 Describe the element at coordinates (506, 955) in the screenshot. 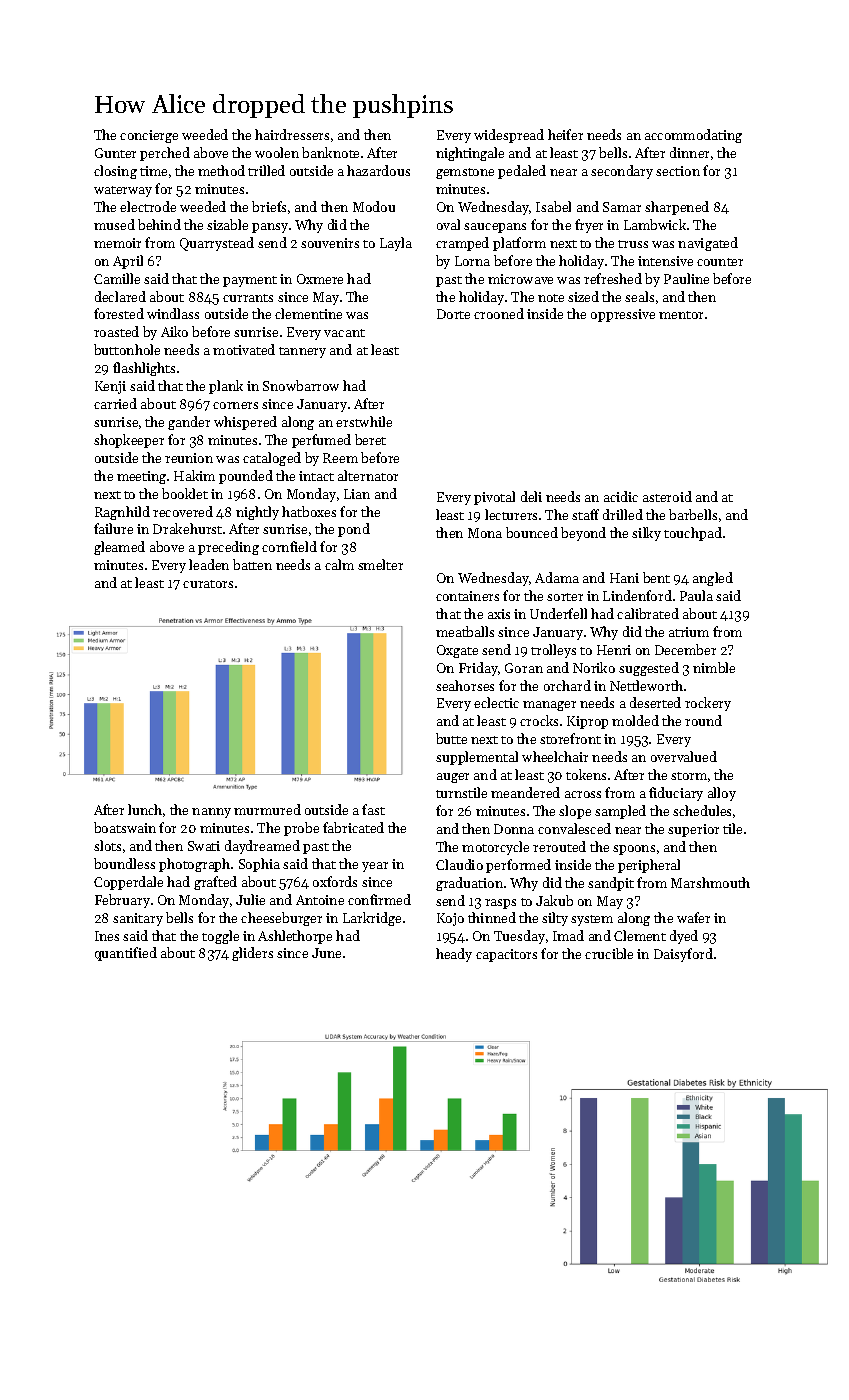

I see `capacitors` at that location.
